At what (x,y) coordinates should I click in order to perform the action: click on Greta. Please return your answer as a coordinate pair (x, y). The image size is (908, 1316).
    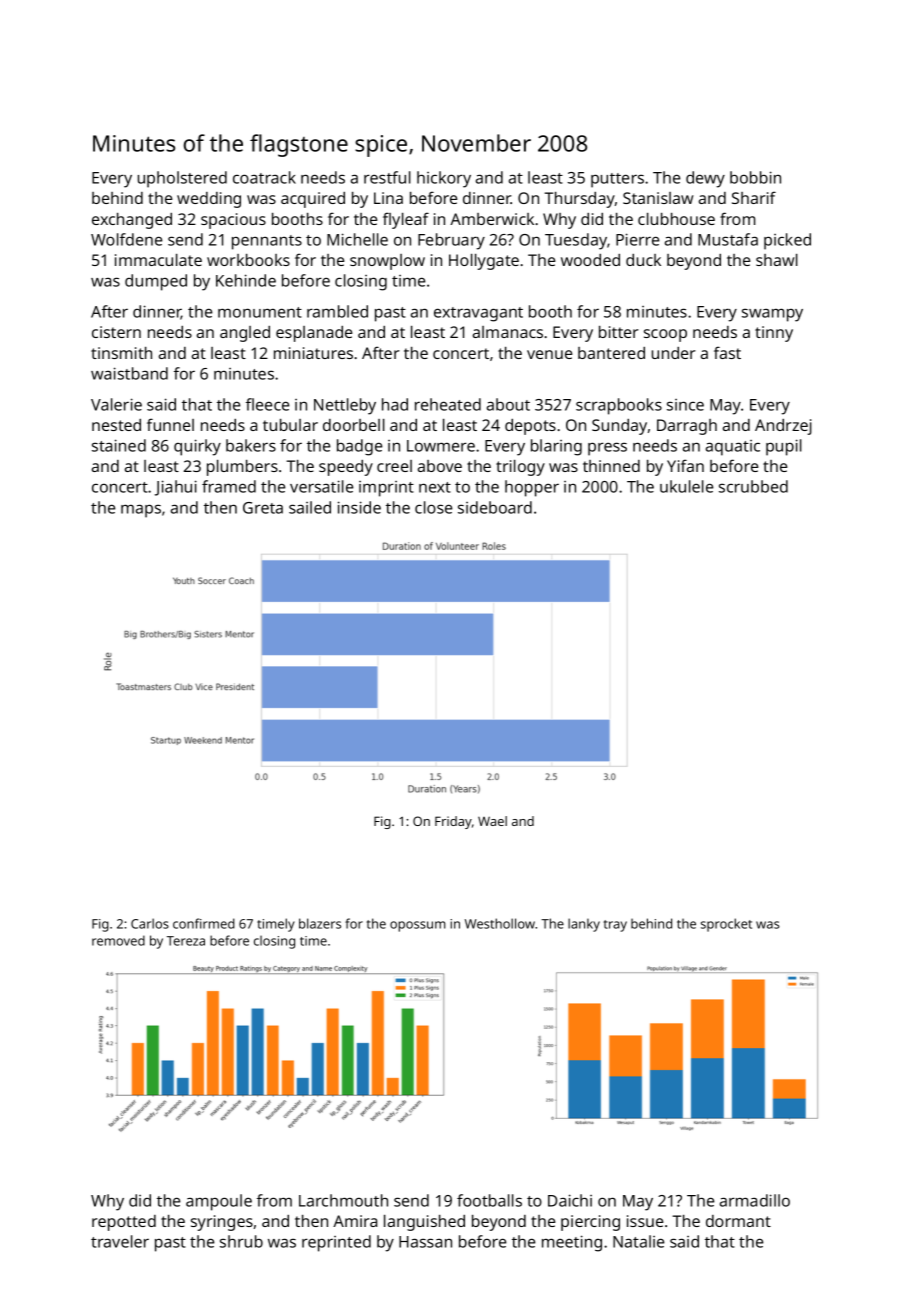
    Looking at the image, I should click on (263, 508).
